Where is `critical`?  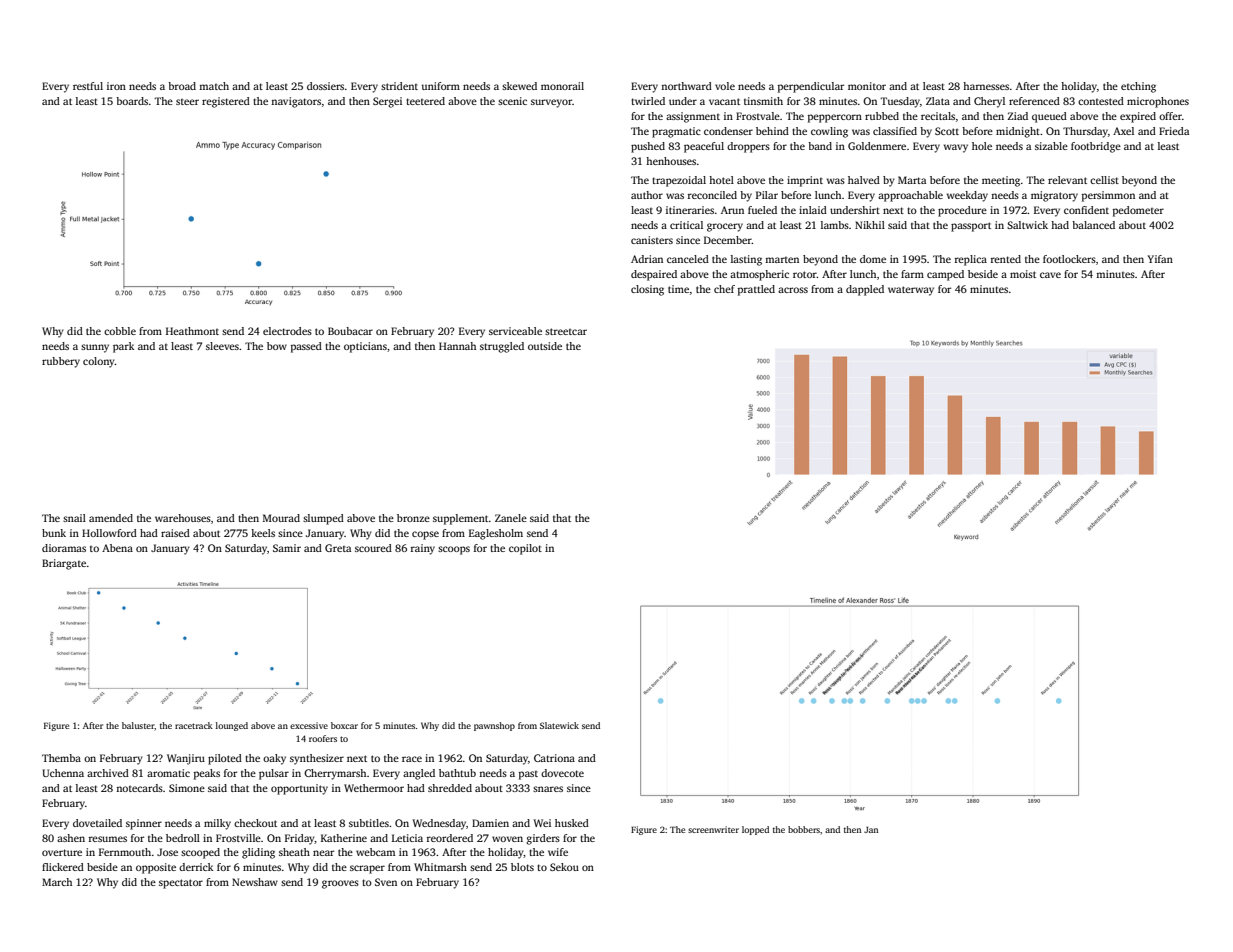 critical is located at coordinates (686, 225).
